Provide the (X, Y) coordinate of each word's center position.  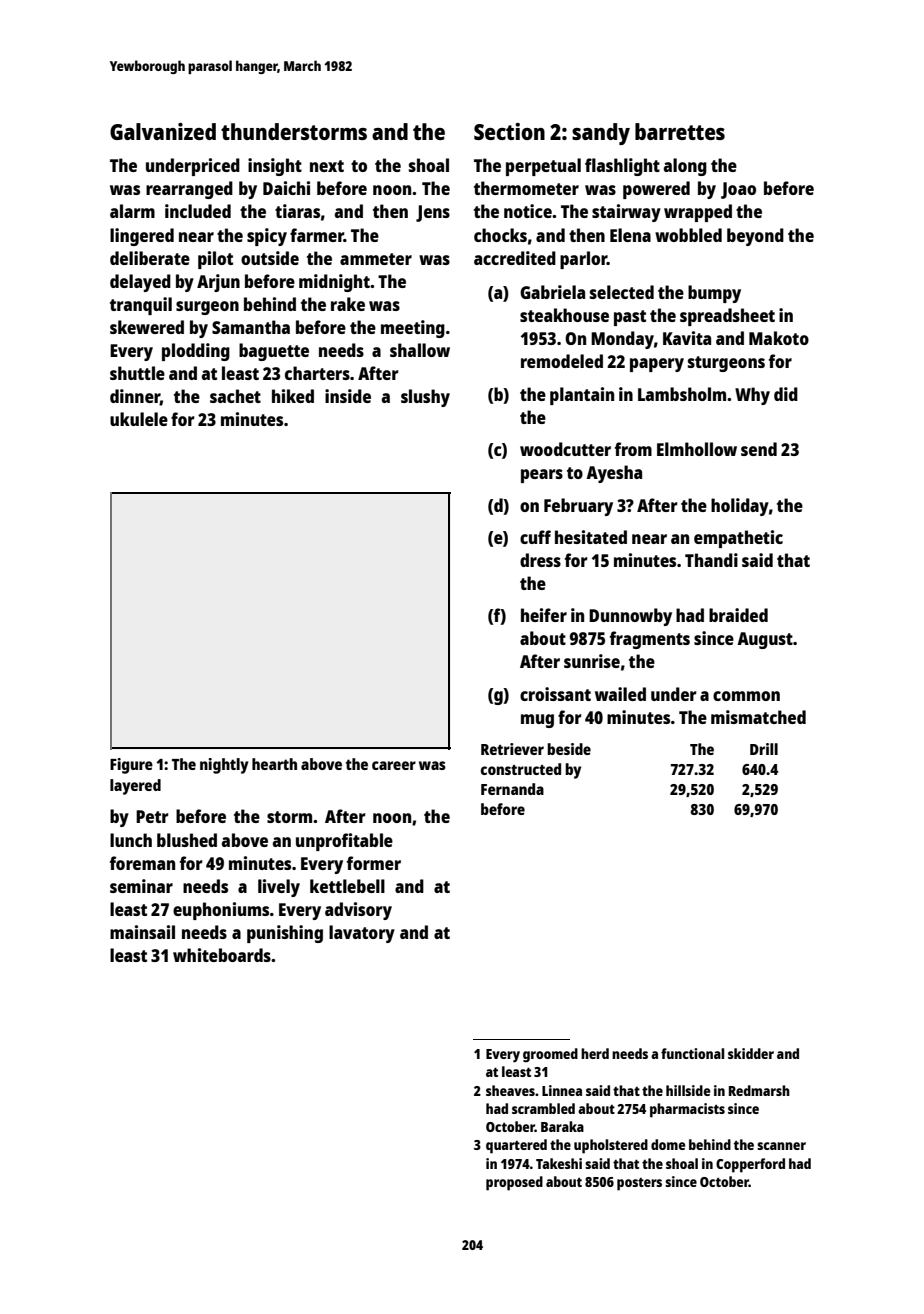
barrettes (680, 131)
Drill (764, 749)
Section (509, 131)
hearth (274, 764)
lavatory (362, 934)
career (394, 765)
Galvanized (163, 131)
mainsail (142, 932)
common (746, 696)
